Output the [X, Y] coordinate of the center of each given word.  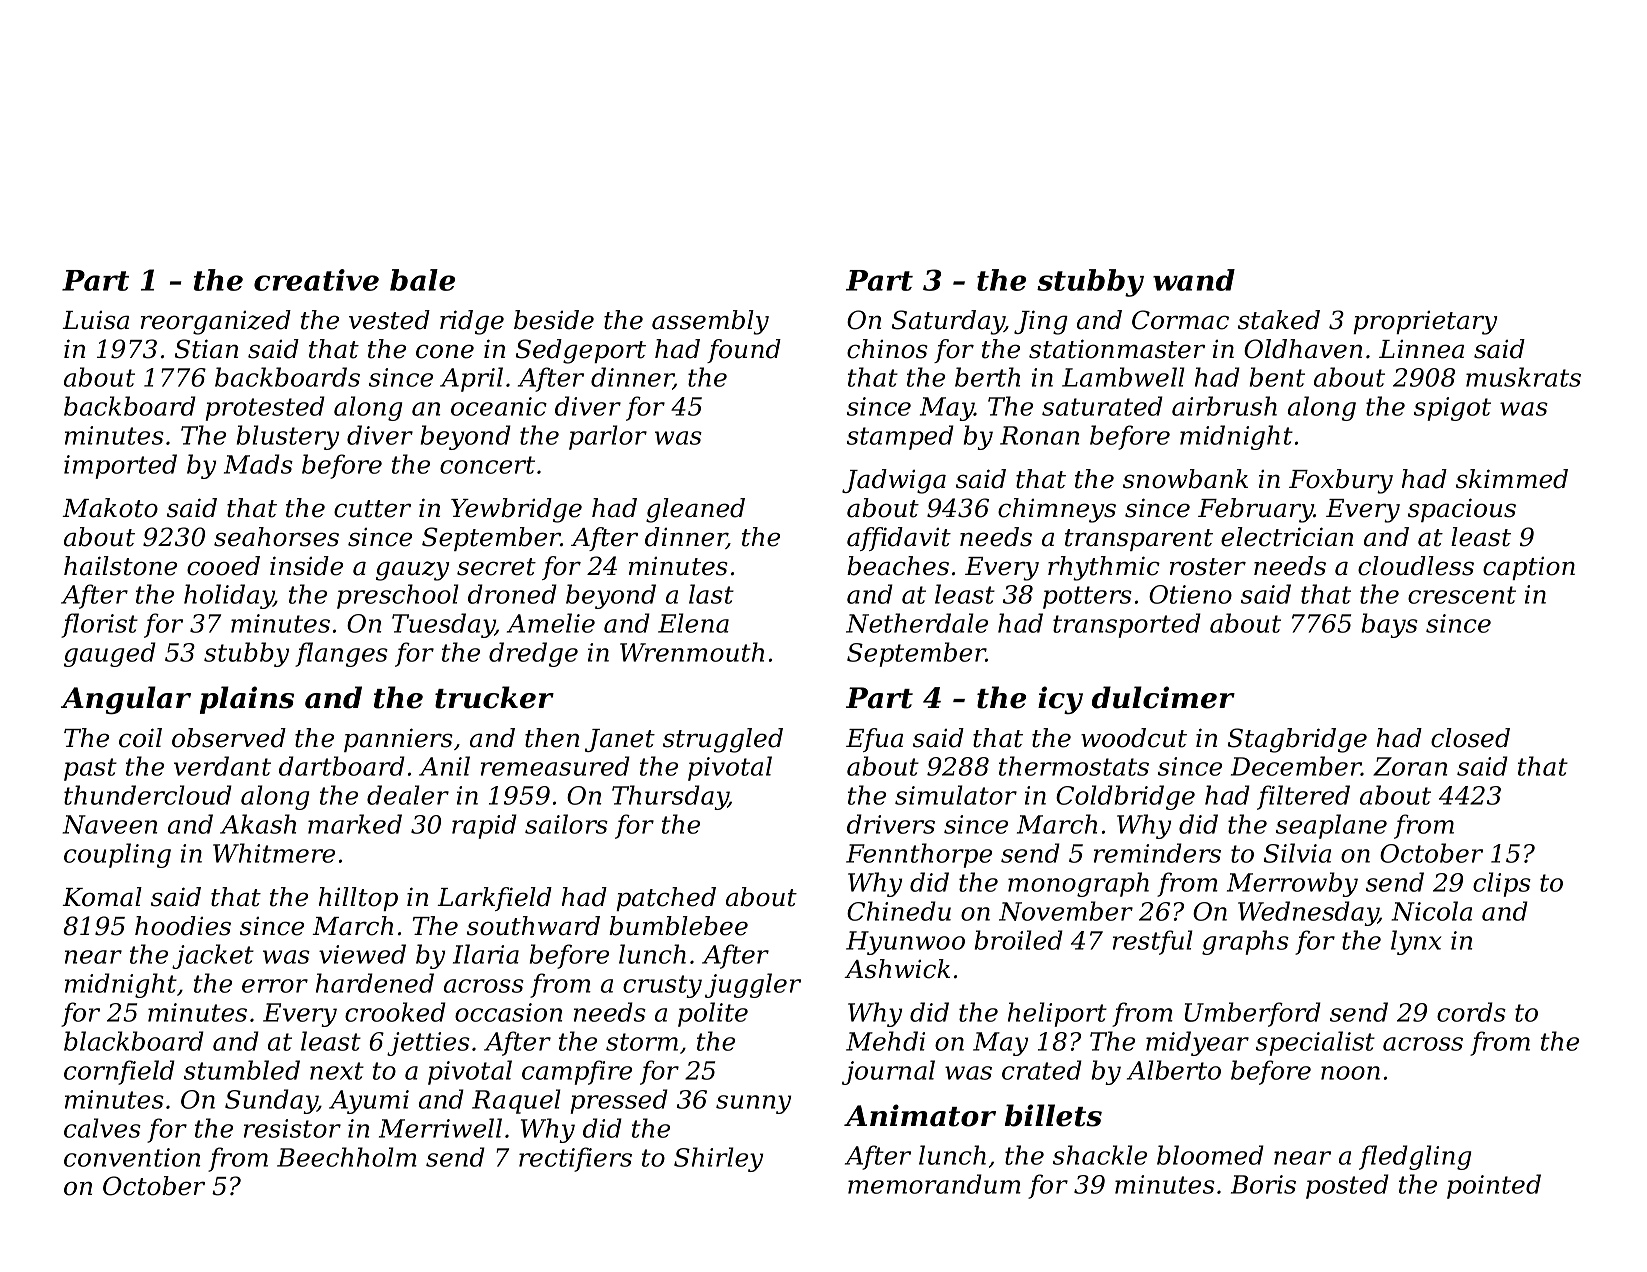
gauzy [412, 571]
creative [316, 280]
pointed [1494, 1186]
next [337, 1071]
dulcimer [1163, 697]
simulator [956, 795]
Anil [444, 766]
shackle [1100, 1155]
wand [1194, 280]
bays [1390, 625]
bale [422, 280]
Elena [693, 623]
